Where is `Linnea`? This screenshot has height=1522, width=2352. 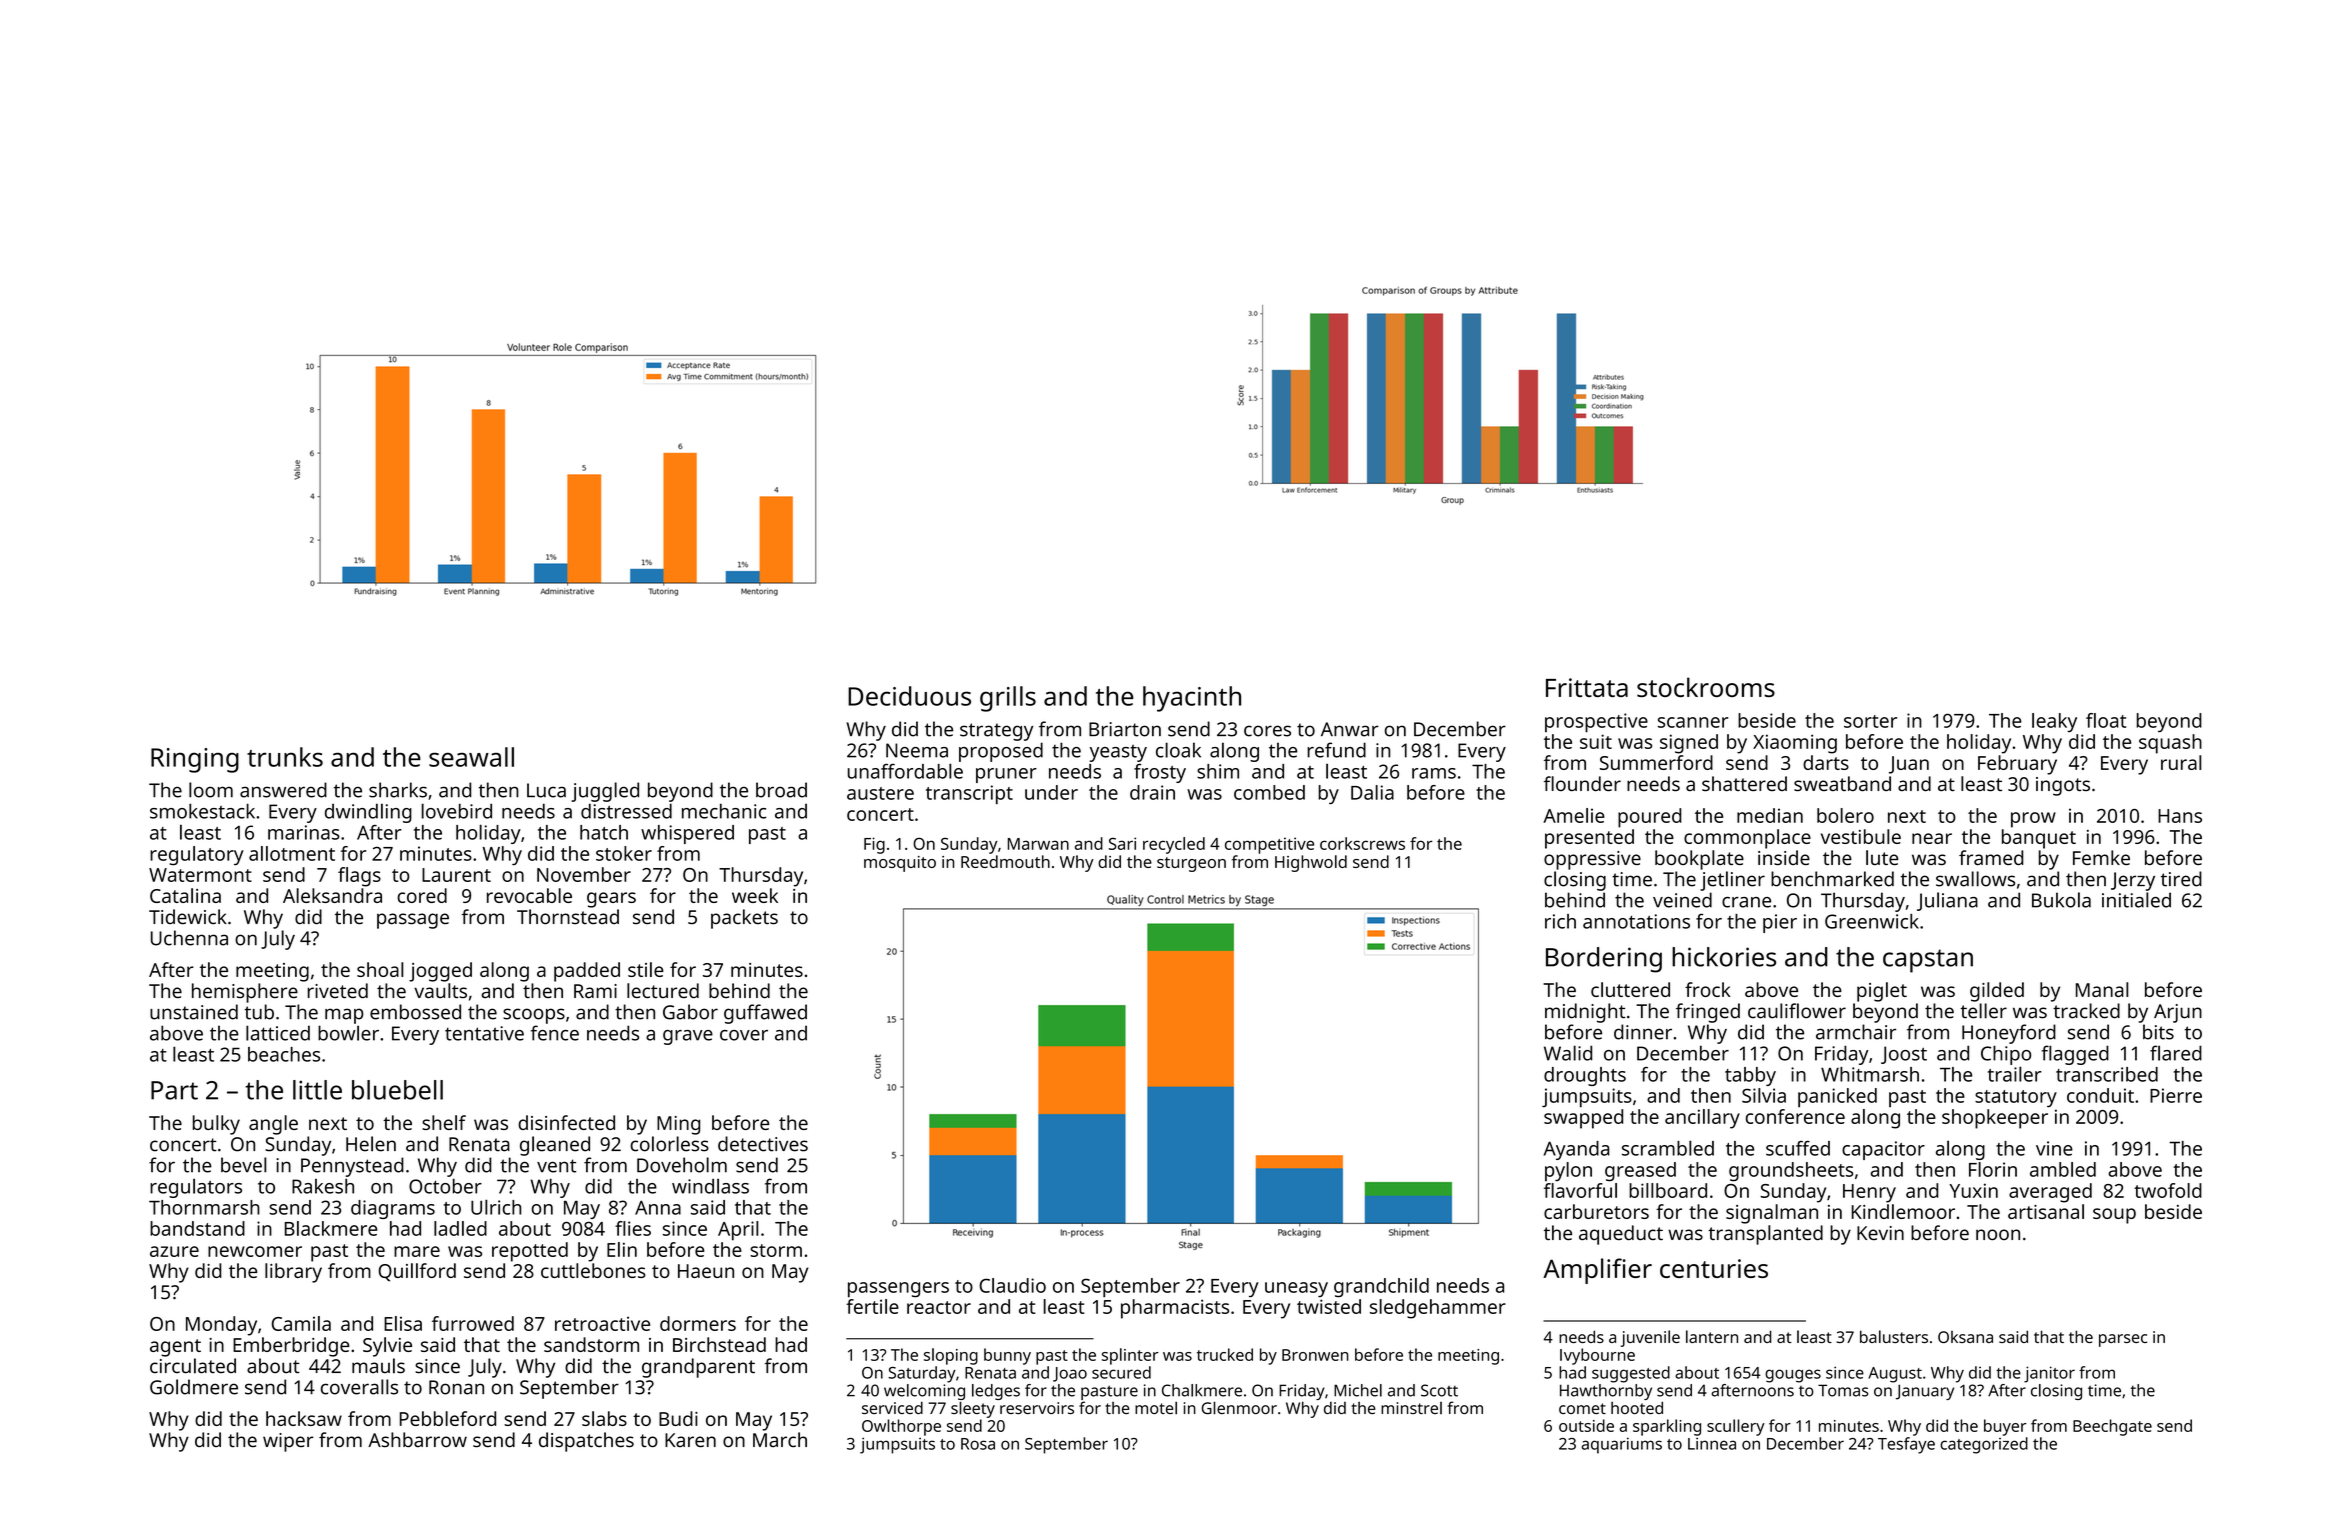
Linnea is located at coordinates (1712, 1443).
